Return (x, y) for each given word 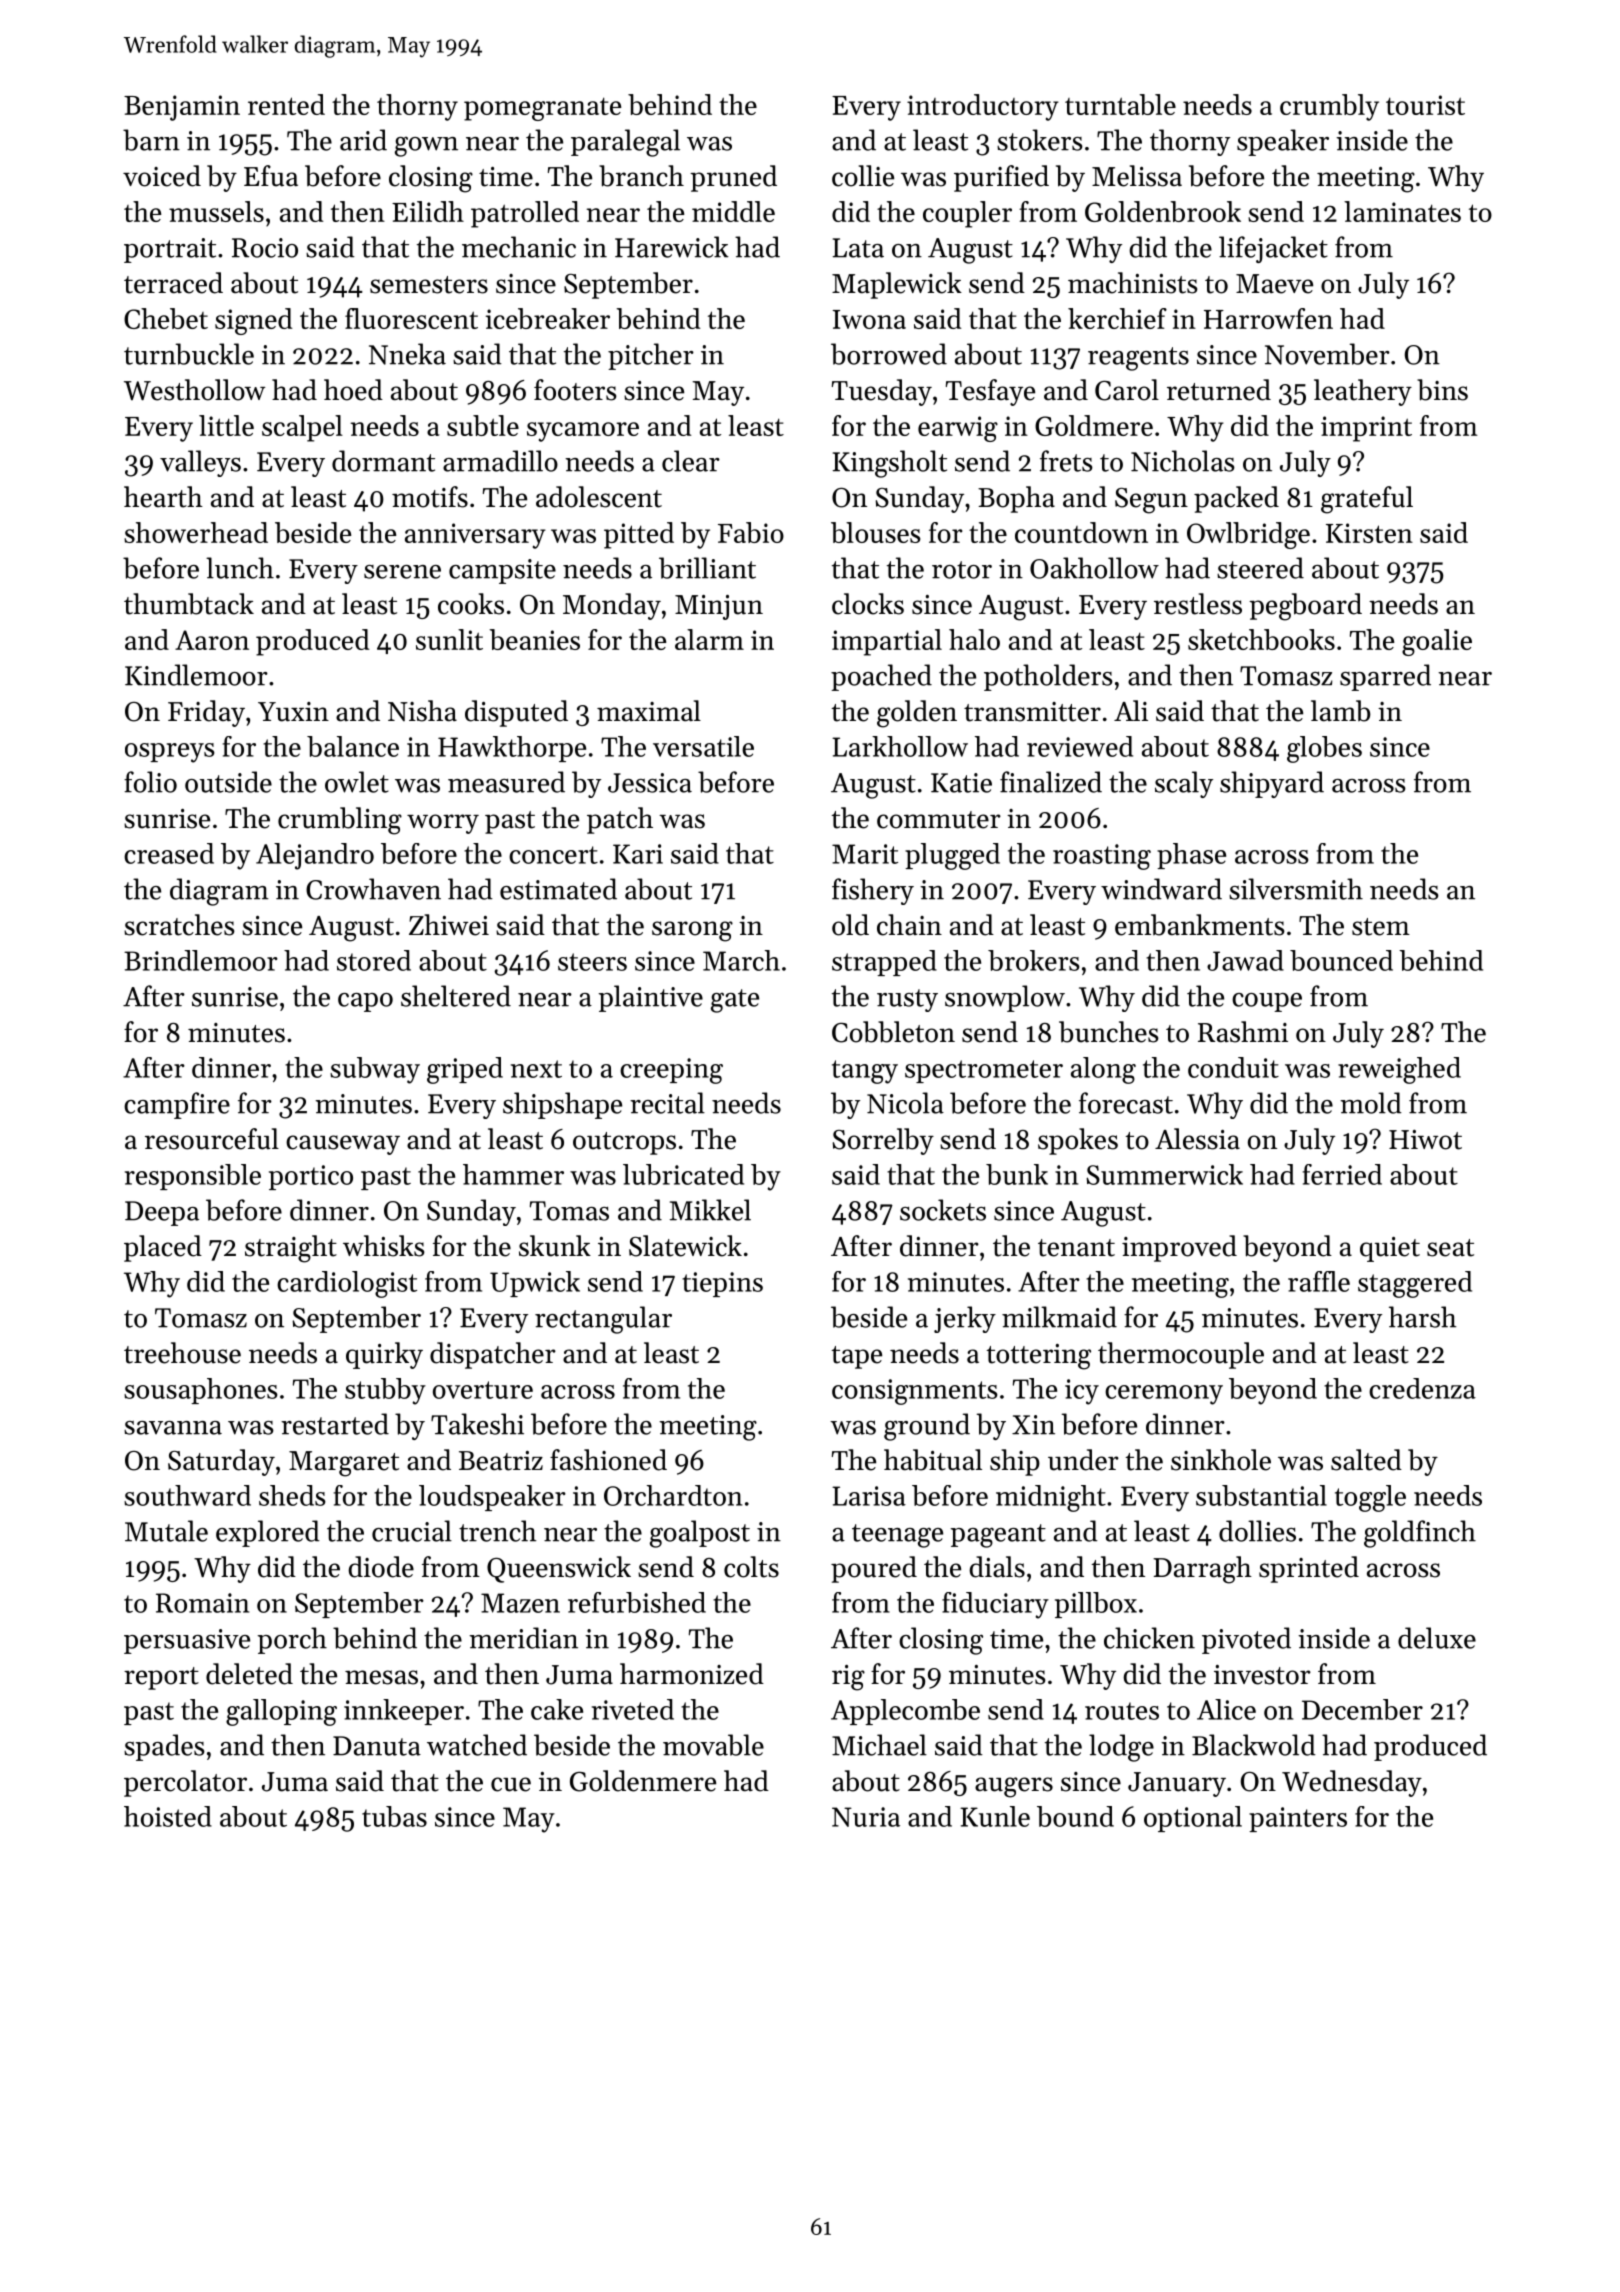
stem (1381, 927)
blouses (875, 532)
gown (426, 146)
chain (909, 925)
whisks (384, 1246)
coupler (967, 214)
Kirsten (1369, 533)
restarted (335, 1424)
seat (1450, 1248)
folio (150, 782)
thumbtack (189, 604)
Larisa (869, 1496)
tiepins (722, 1284)
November (1327, 354)
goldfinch (1420, 1534)
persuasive (187, 1641)
